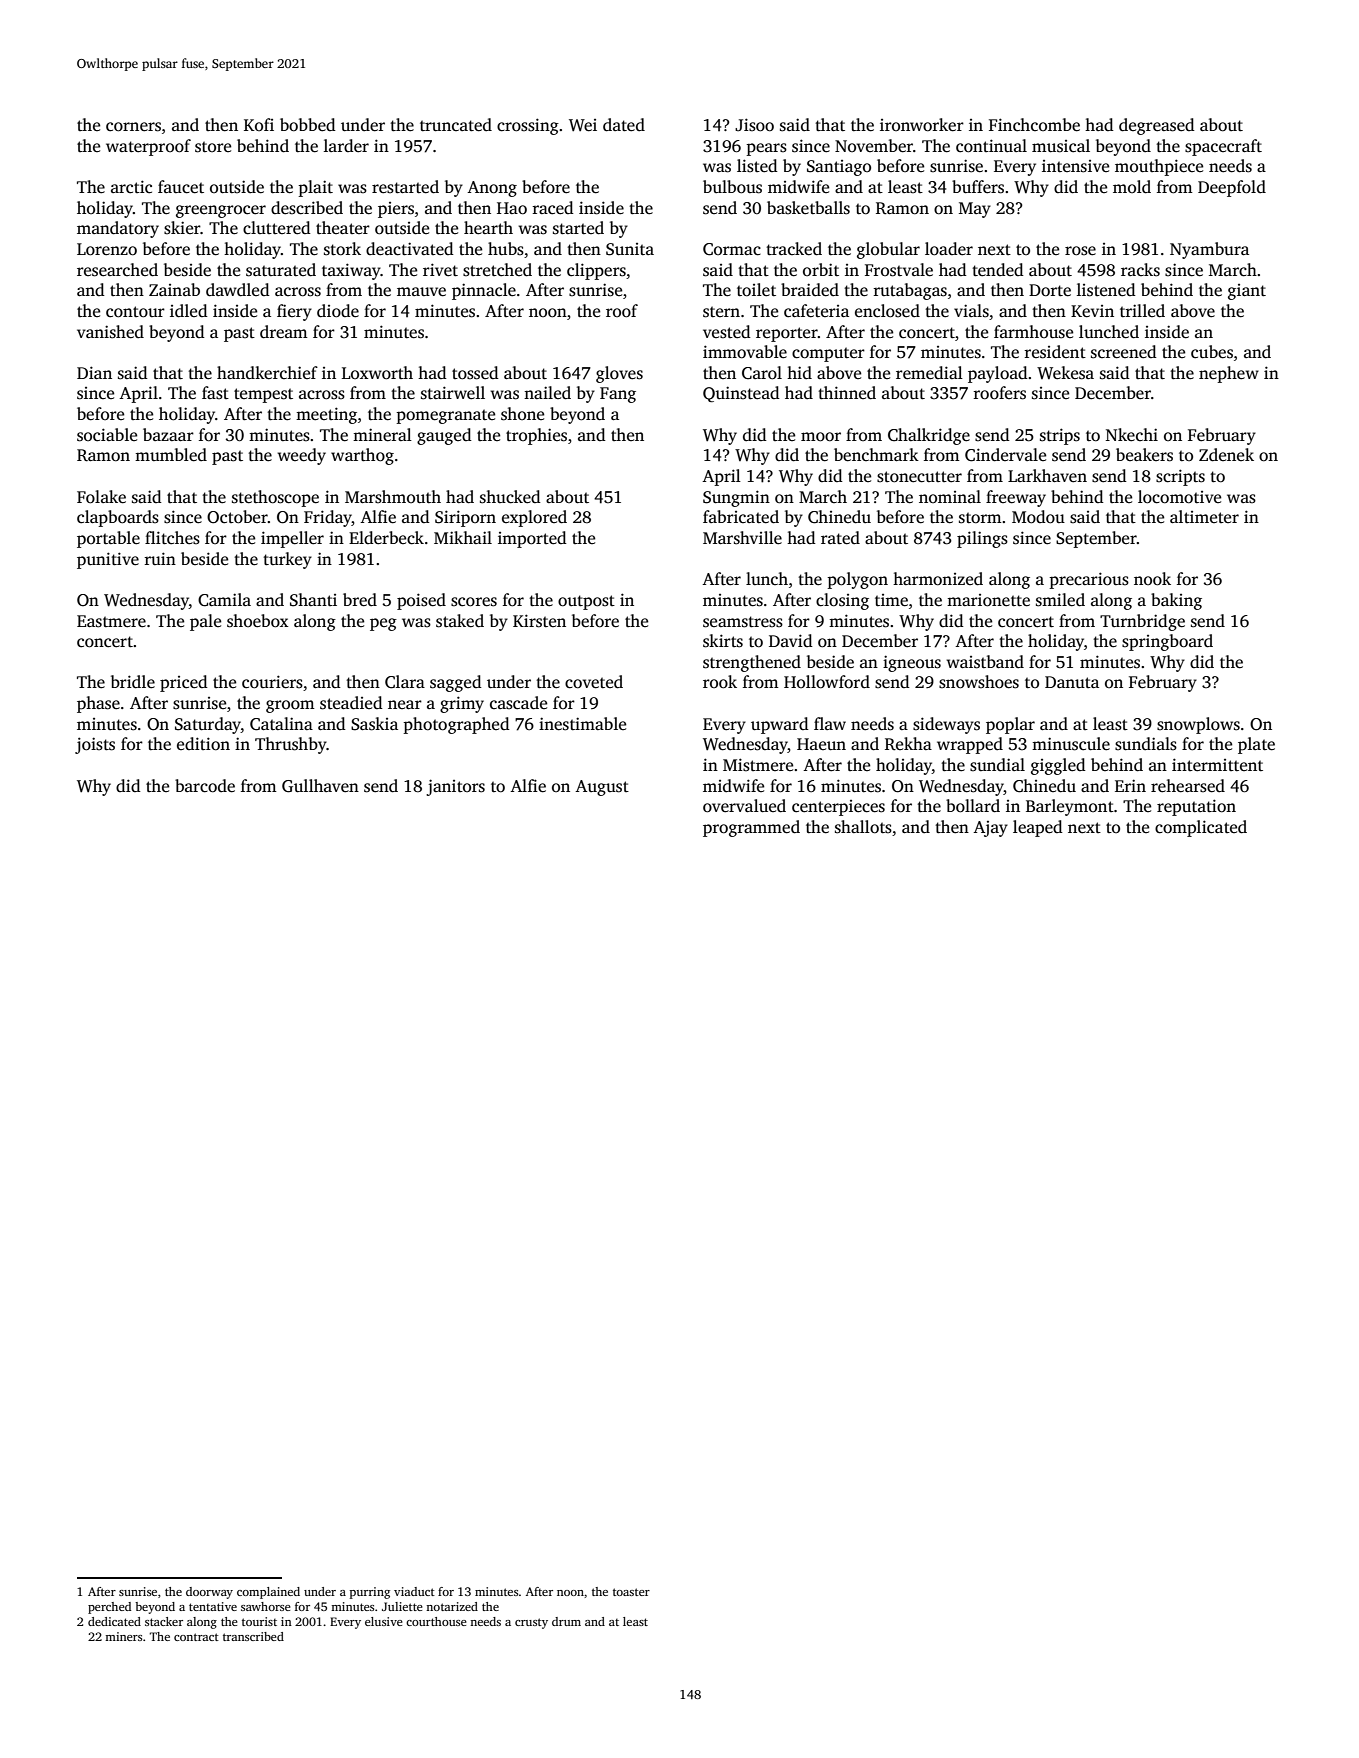 This screenshot has width=1359, height=1758. I want to click on viaduct, so click(414, 1591).
